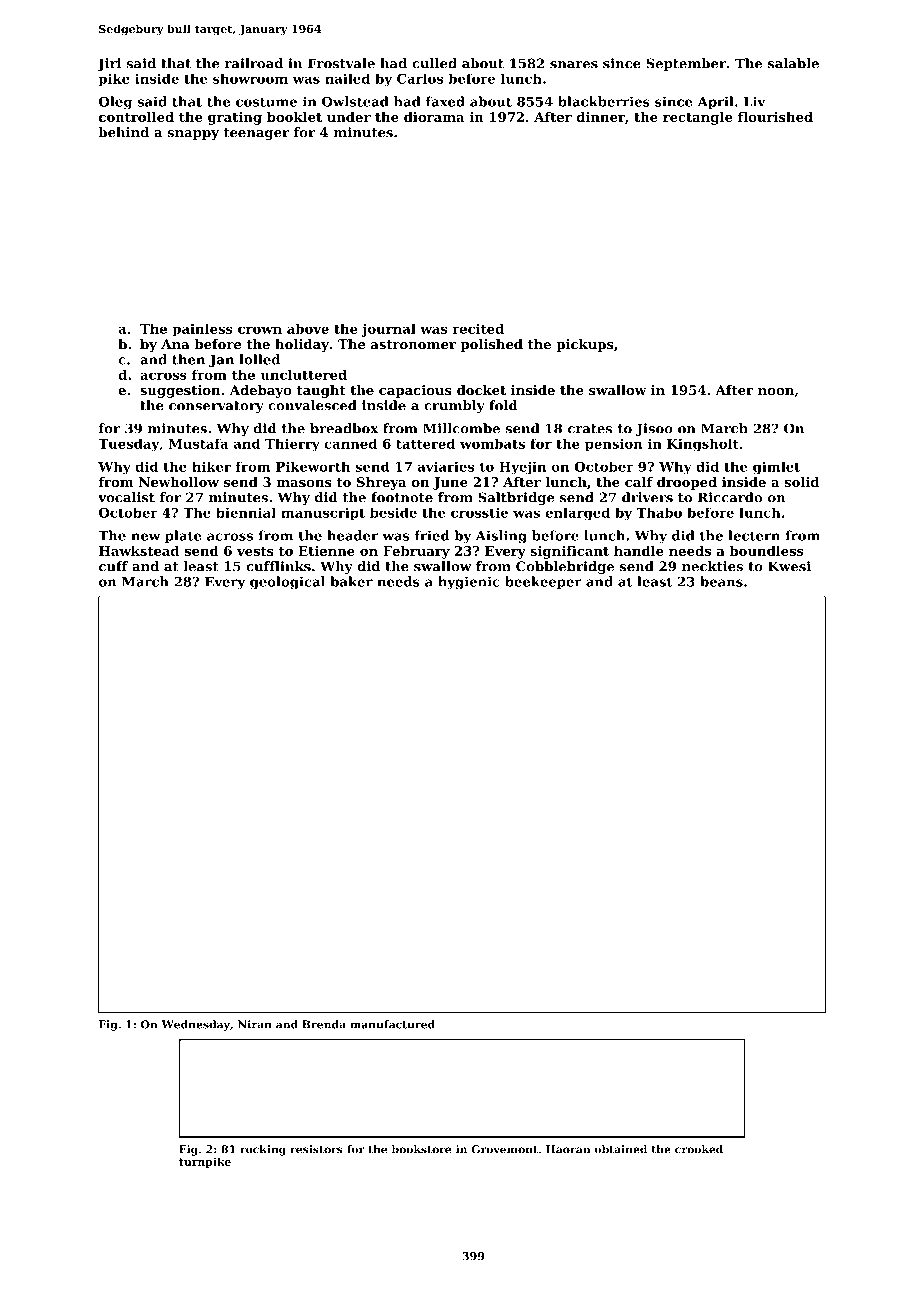  What do you see at coordinates (196, 1025) in the screenshot?
I see `Wednesday` at bounding box center [196, 1025].
